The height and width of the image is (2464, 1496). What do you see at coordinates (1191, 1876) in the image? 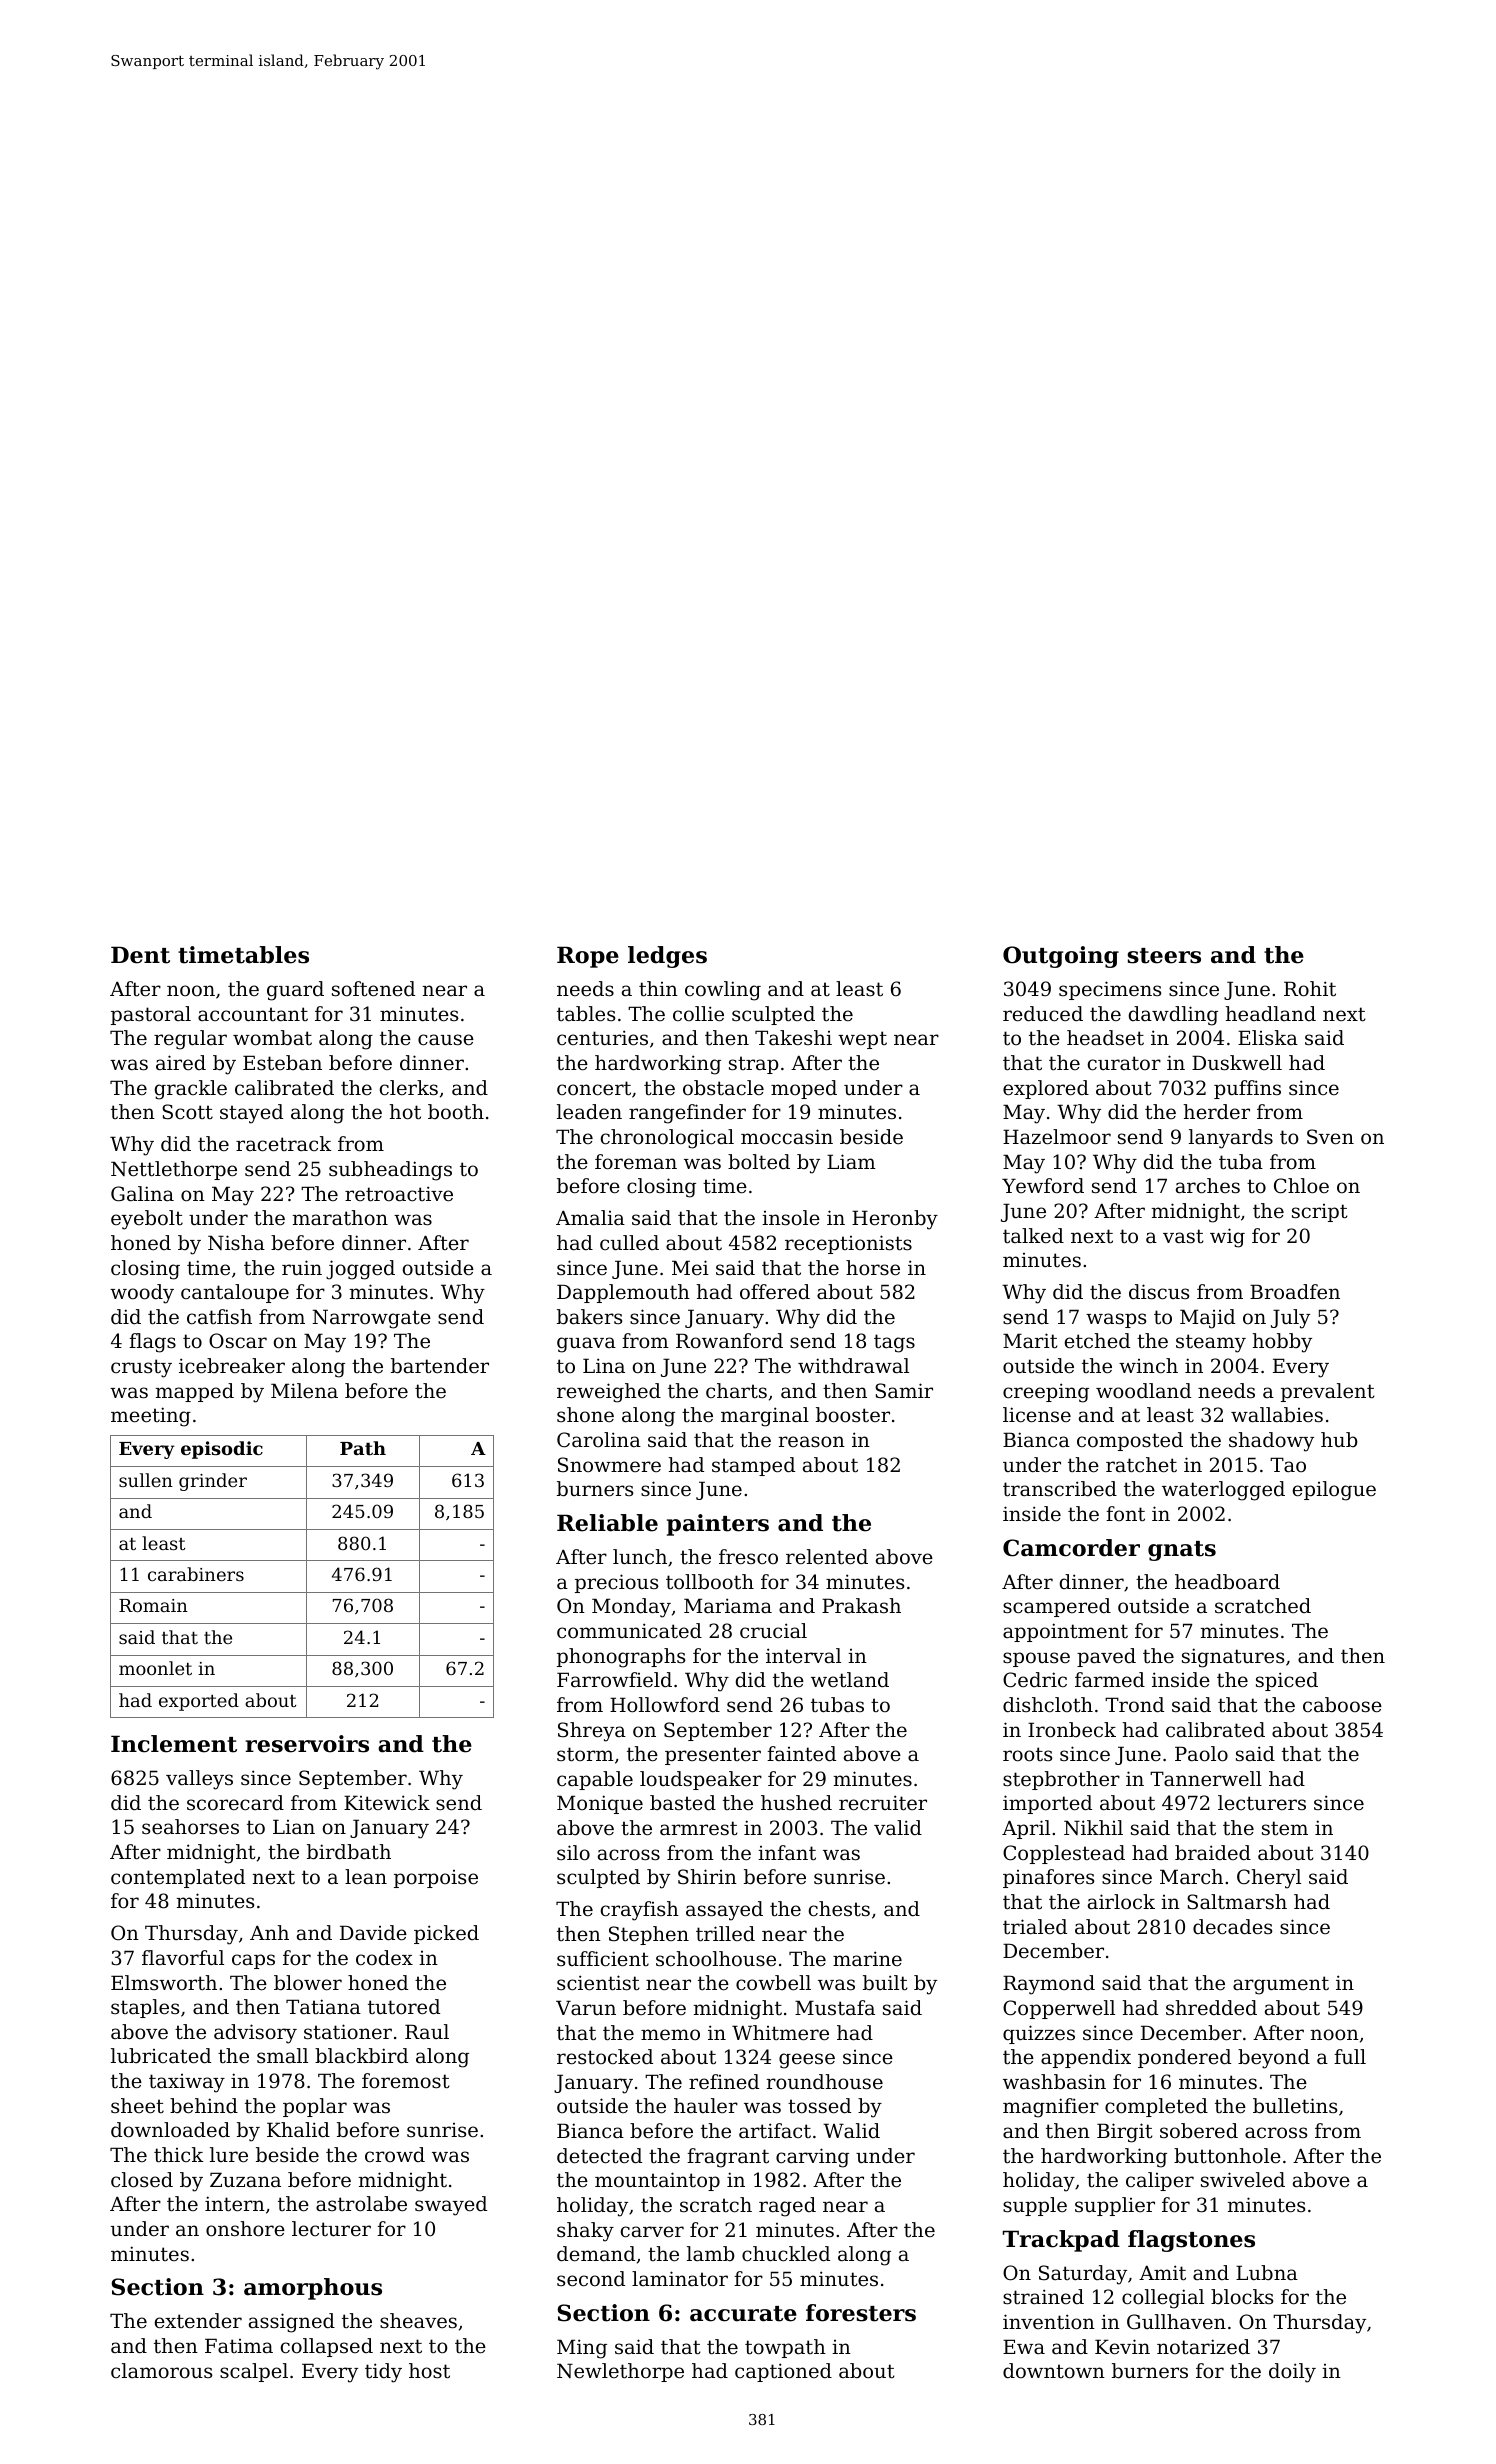
I see `March` at bounding box center [1191, 1876].
